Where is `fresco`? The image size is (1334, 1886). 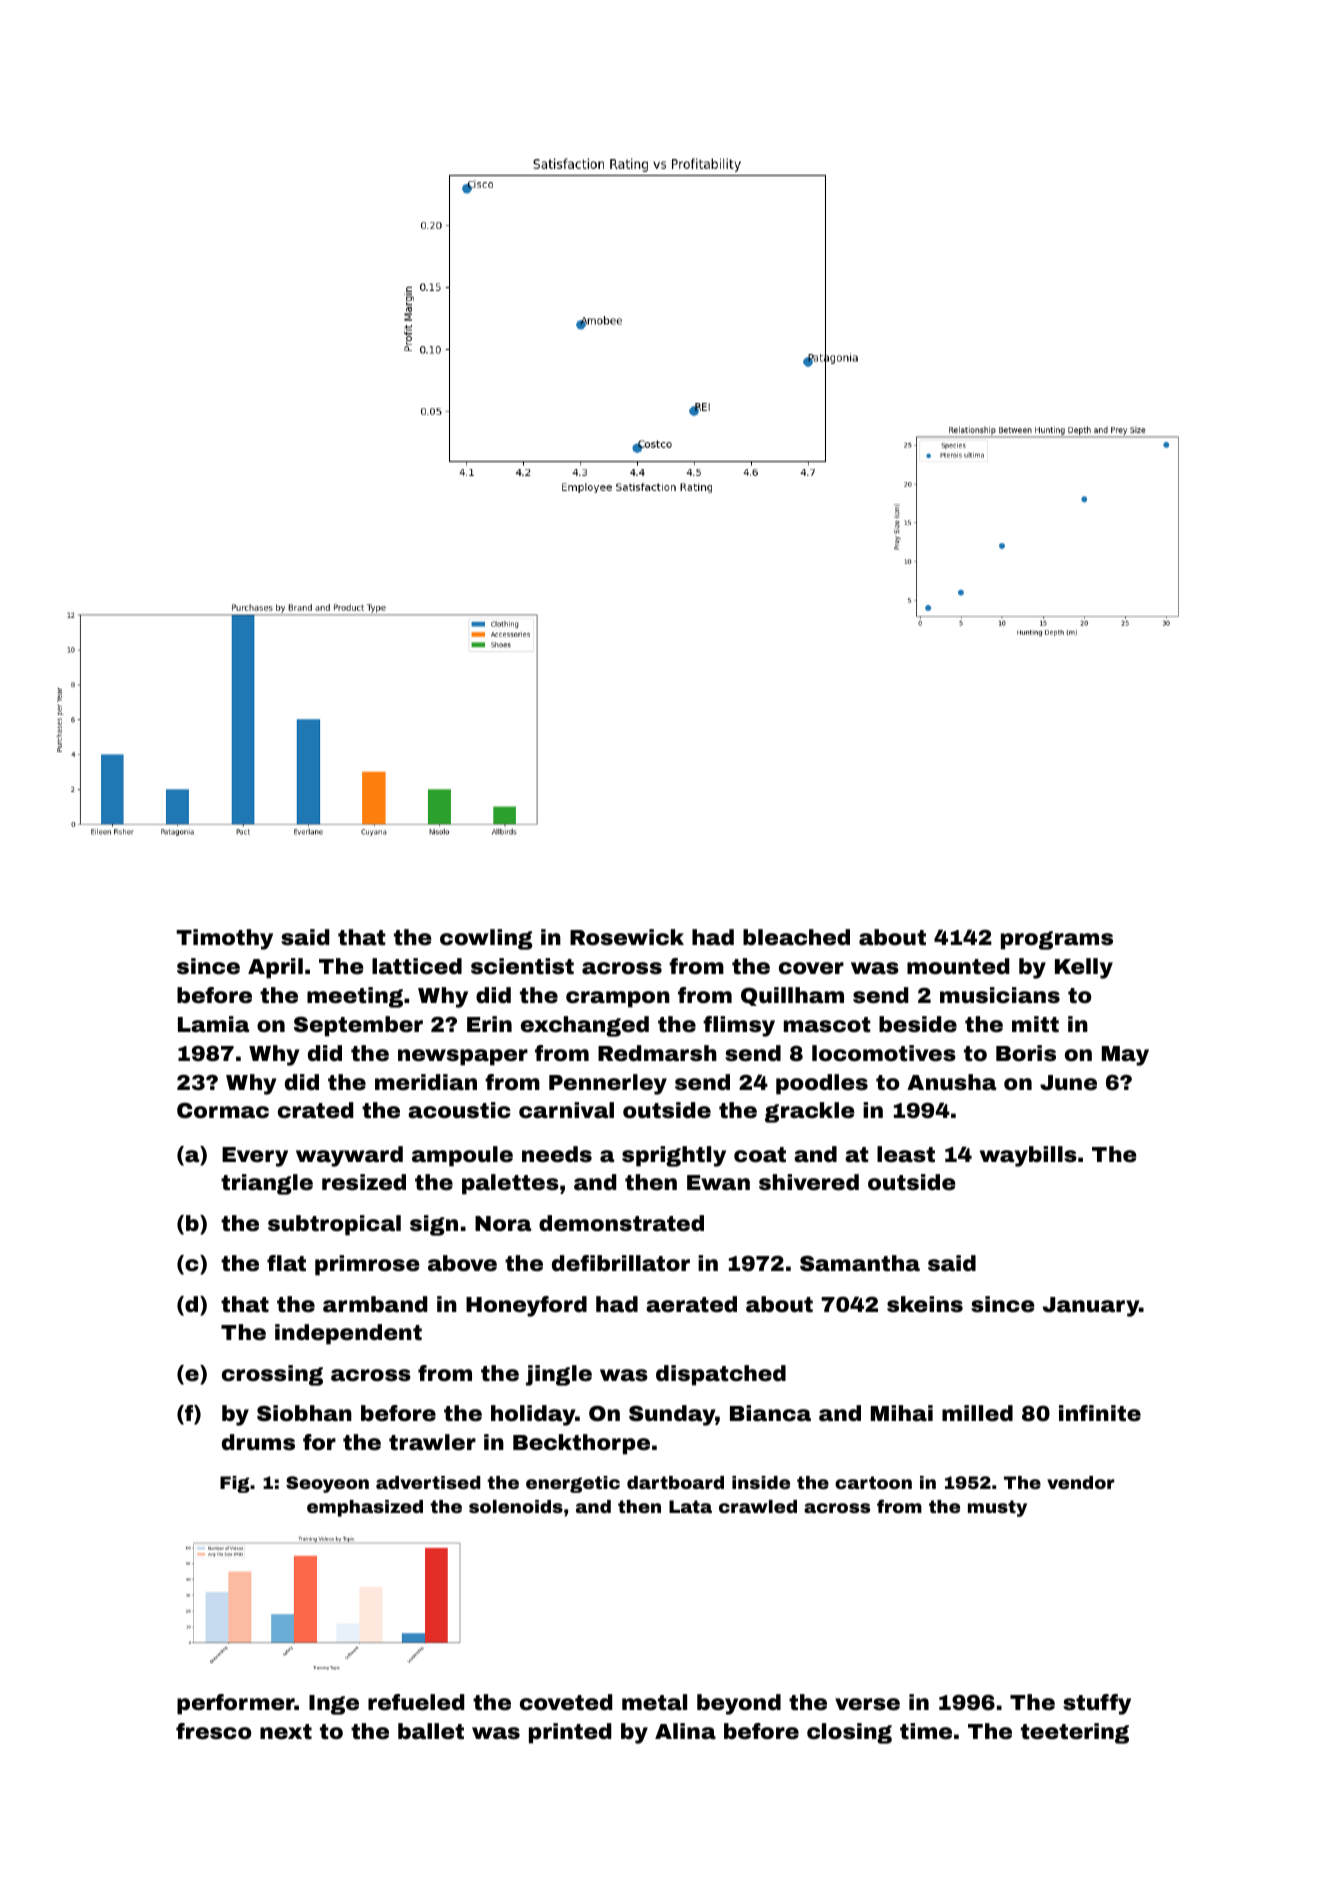 fresco is located at coordinates (214, 1731).
